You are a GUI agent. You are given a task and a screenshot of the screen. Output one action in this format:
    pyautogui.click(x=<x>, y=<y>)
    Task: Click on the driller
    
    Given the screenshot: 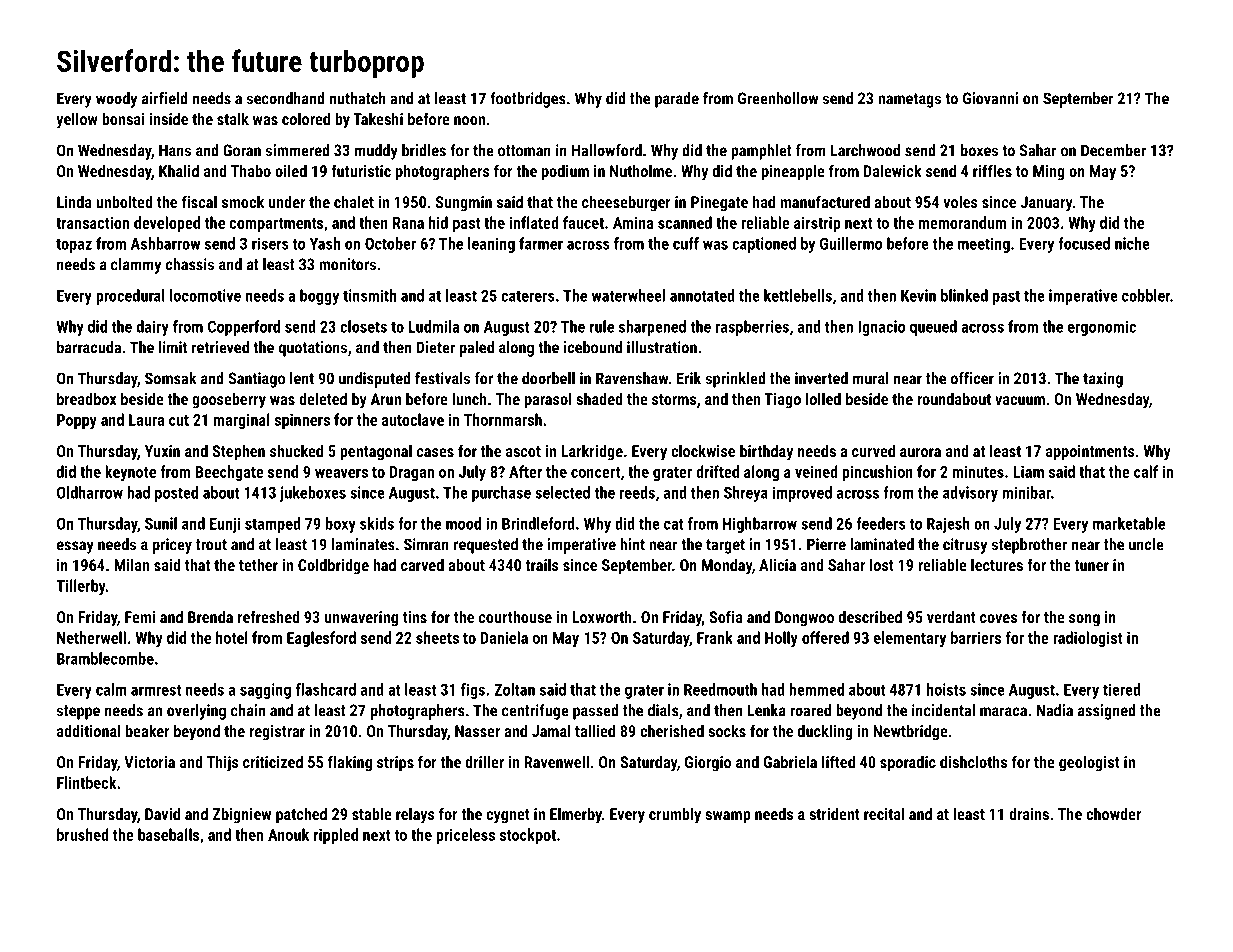 What is the action you would take?
    pyautogui.click(x=484, y=761)
